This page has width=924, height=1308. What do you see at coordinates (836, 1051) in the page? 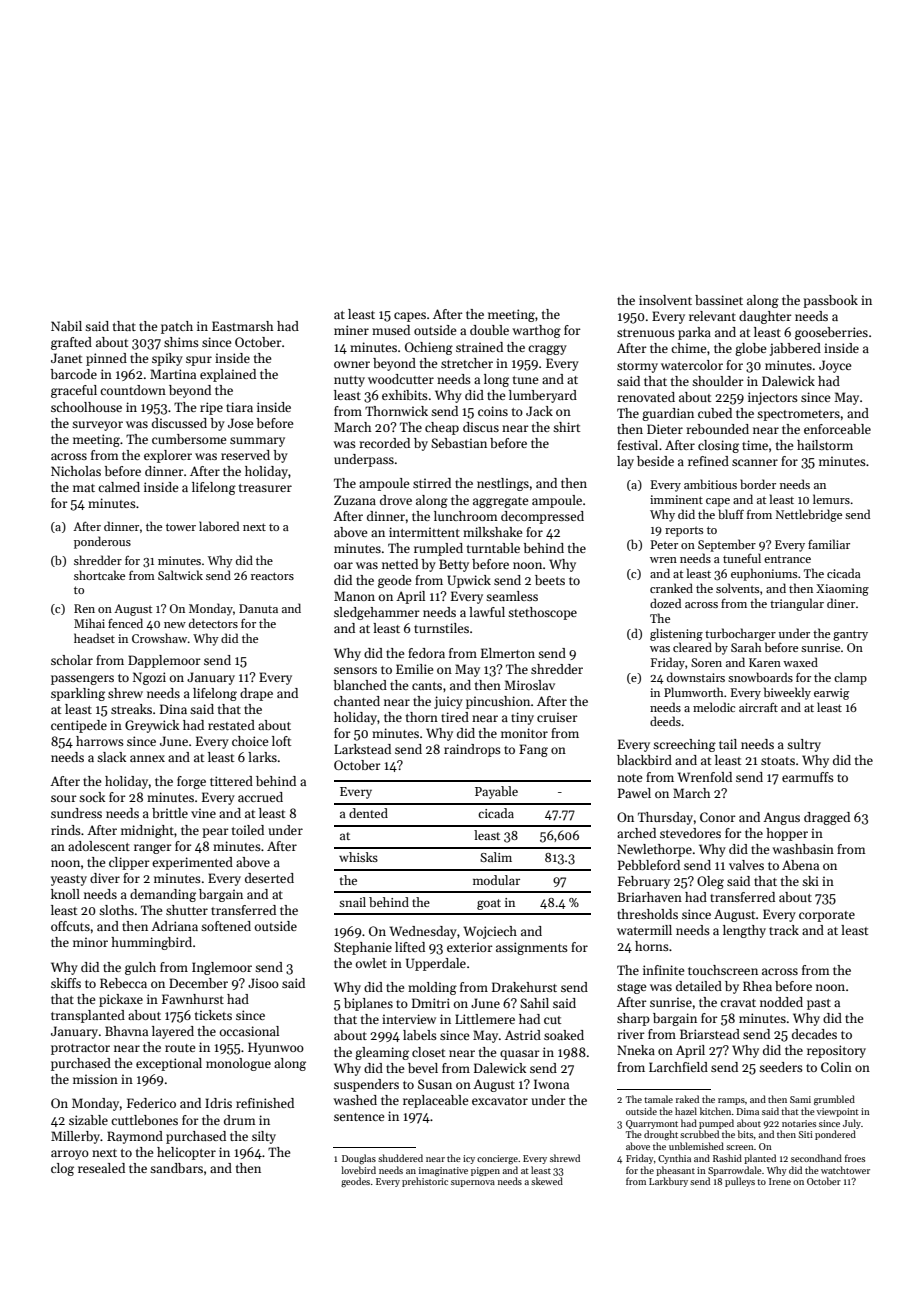
I see `repository` at bounding box center [836, 1051].
